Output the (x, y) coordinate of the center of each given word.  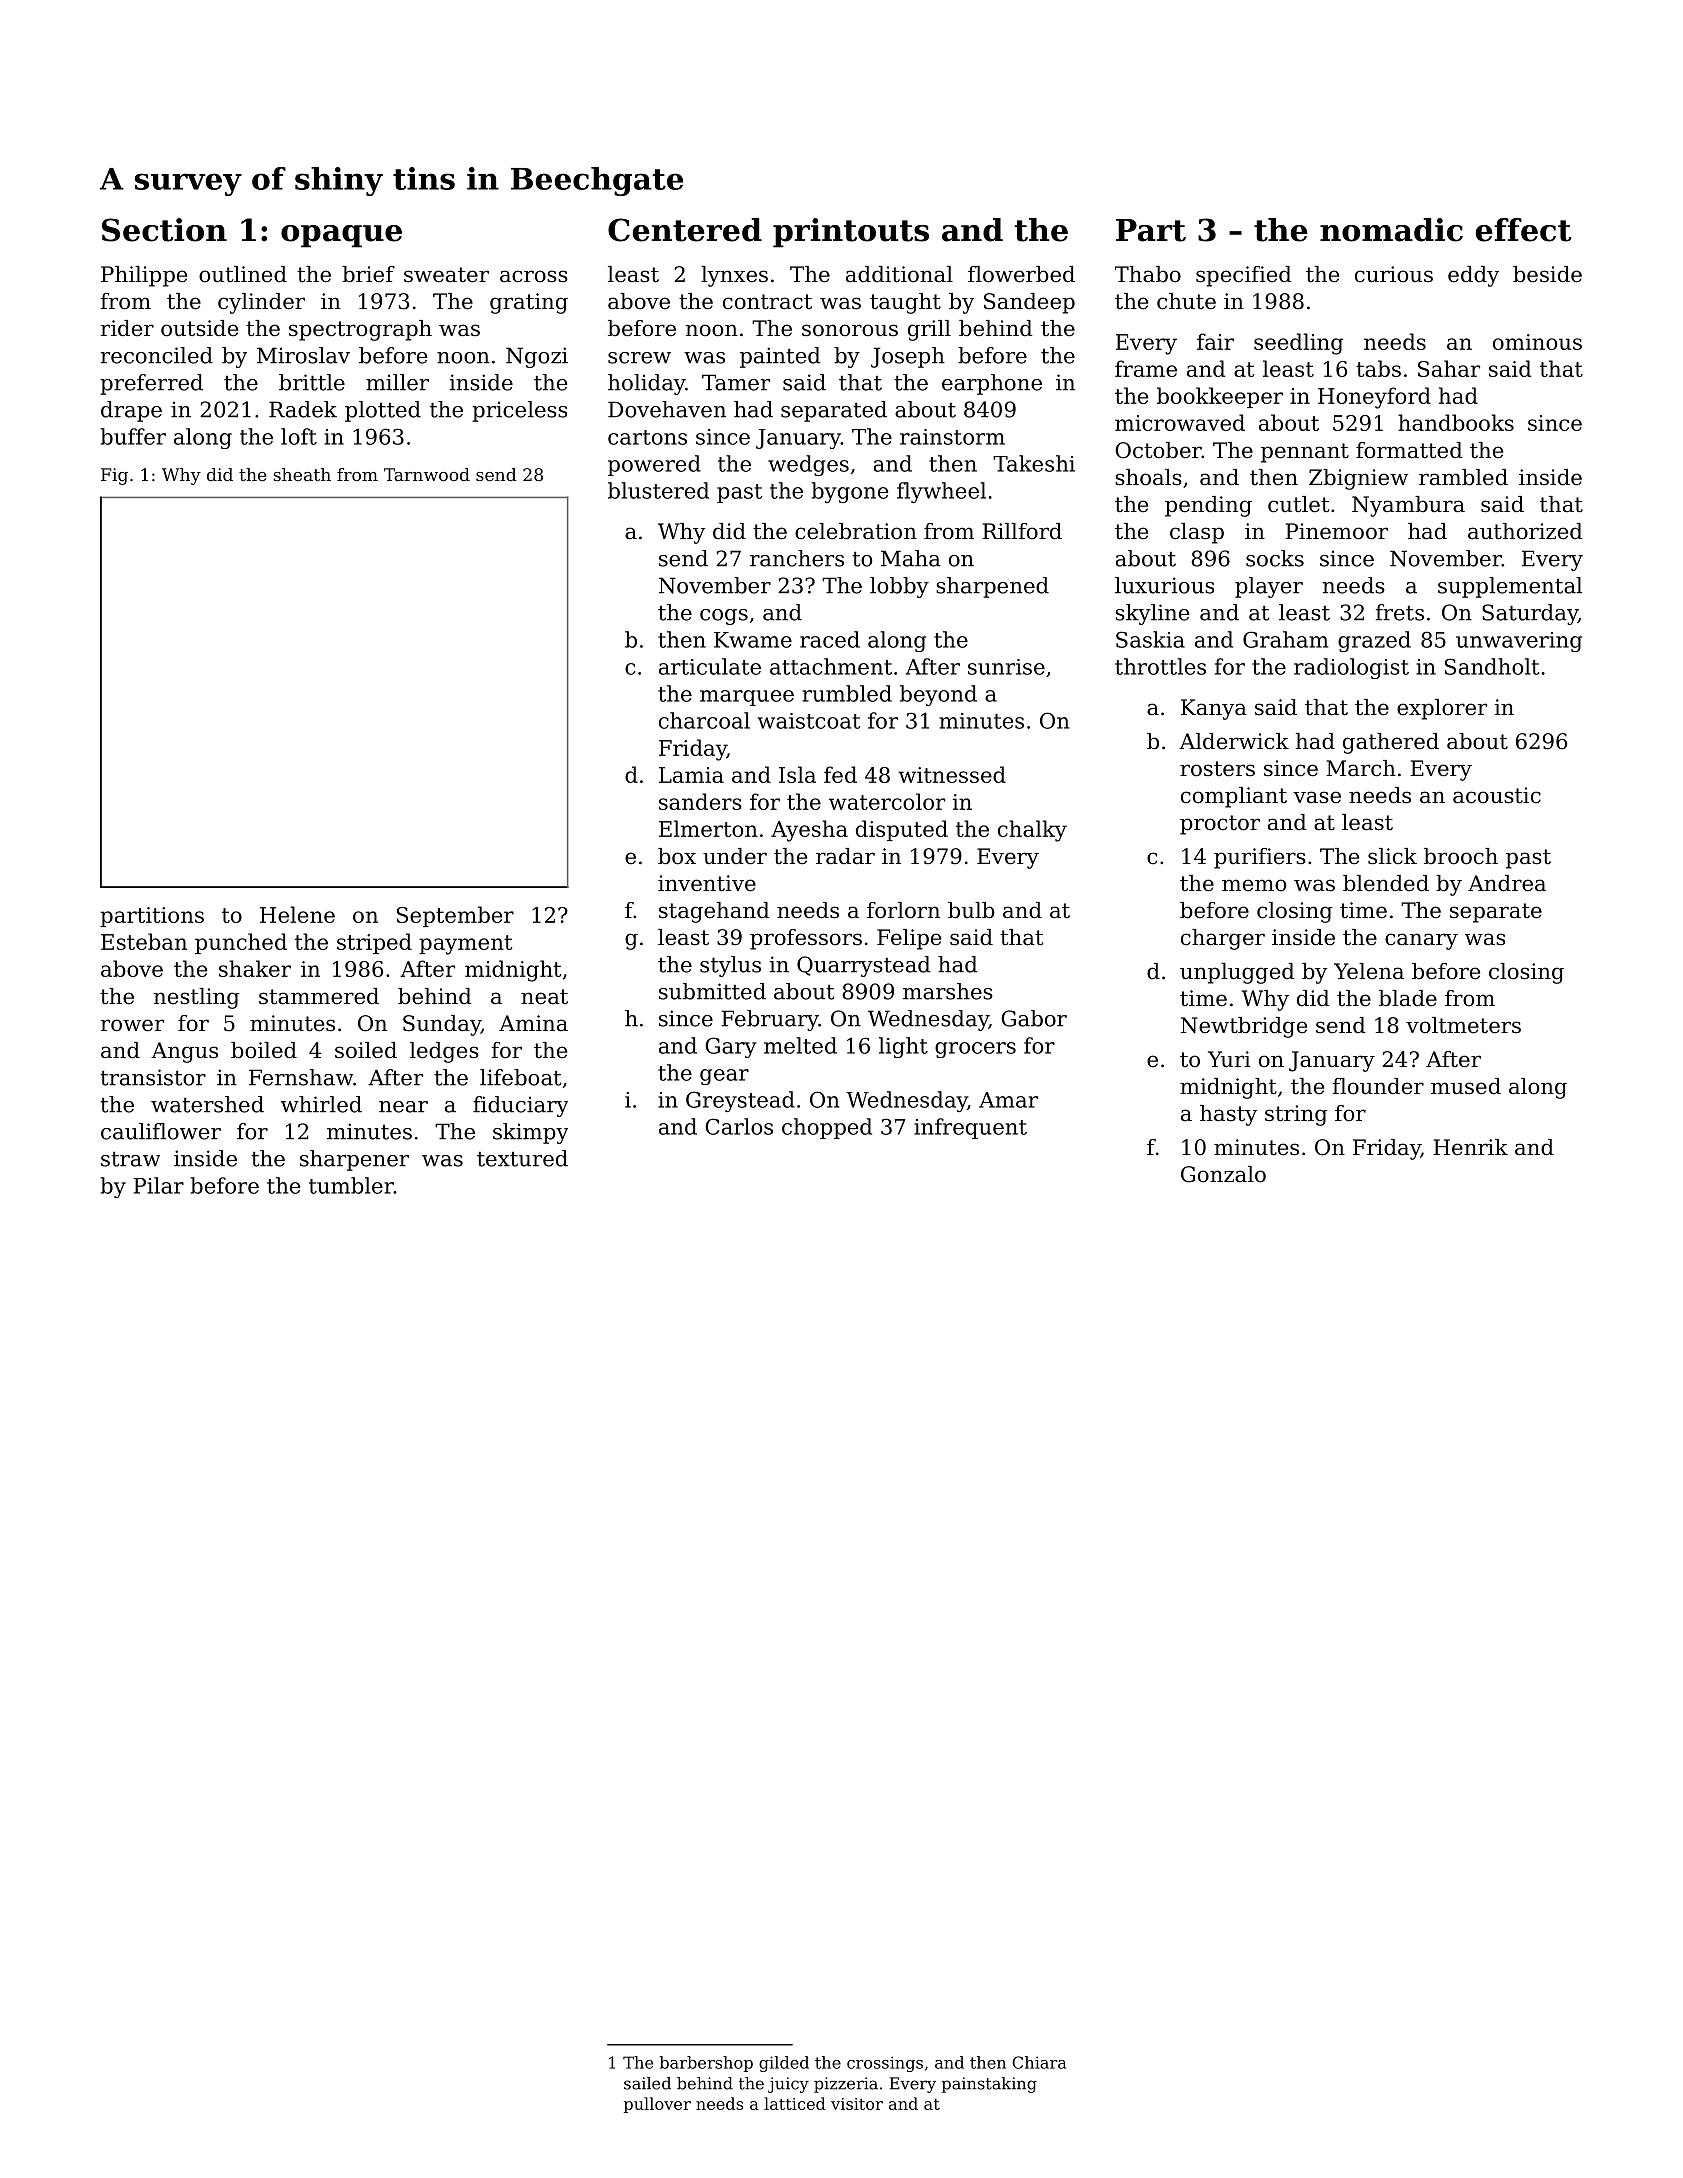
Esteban (144, 941)
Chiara (1039, 2062)
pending (1208, 506)
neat (544, 997)
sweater (446, 275)
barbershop (706, 2064)
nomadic (1391, 230)
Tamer (736, 382)
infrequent (970, 1128)
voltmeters (1463, 1025)
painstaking (989, 2085)
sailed (647, 2083)
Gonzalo (1223, 1174)
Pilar (158, 1185)
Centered (685, 230)
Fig (114, 476)
